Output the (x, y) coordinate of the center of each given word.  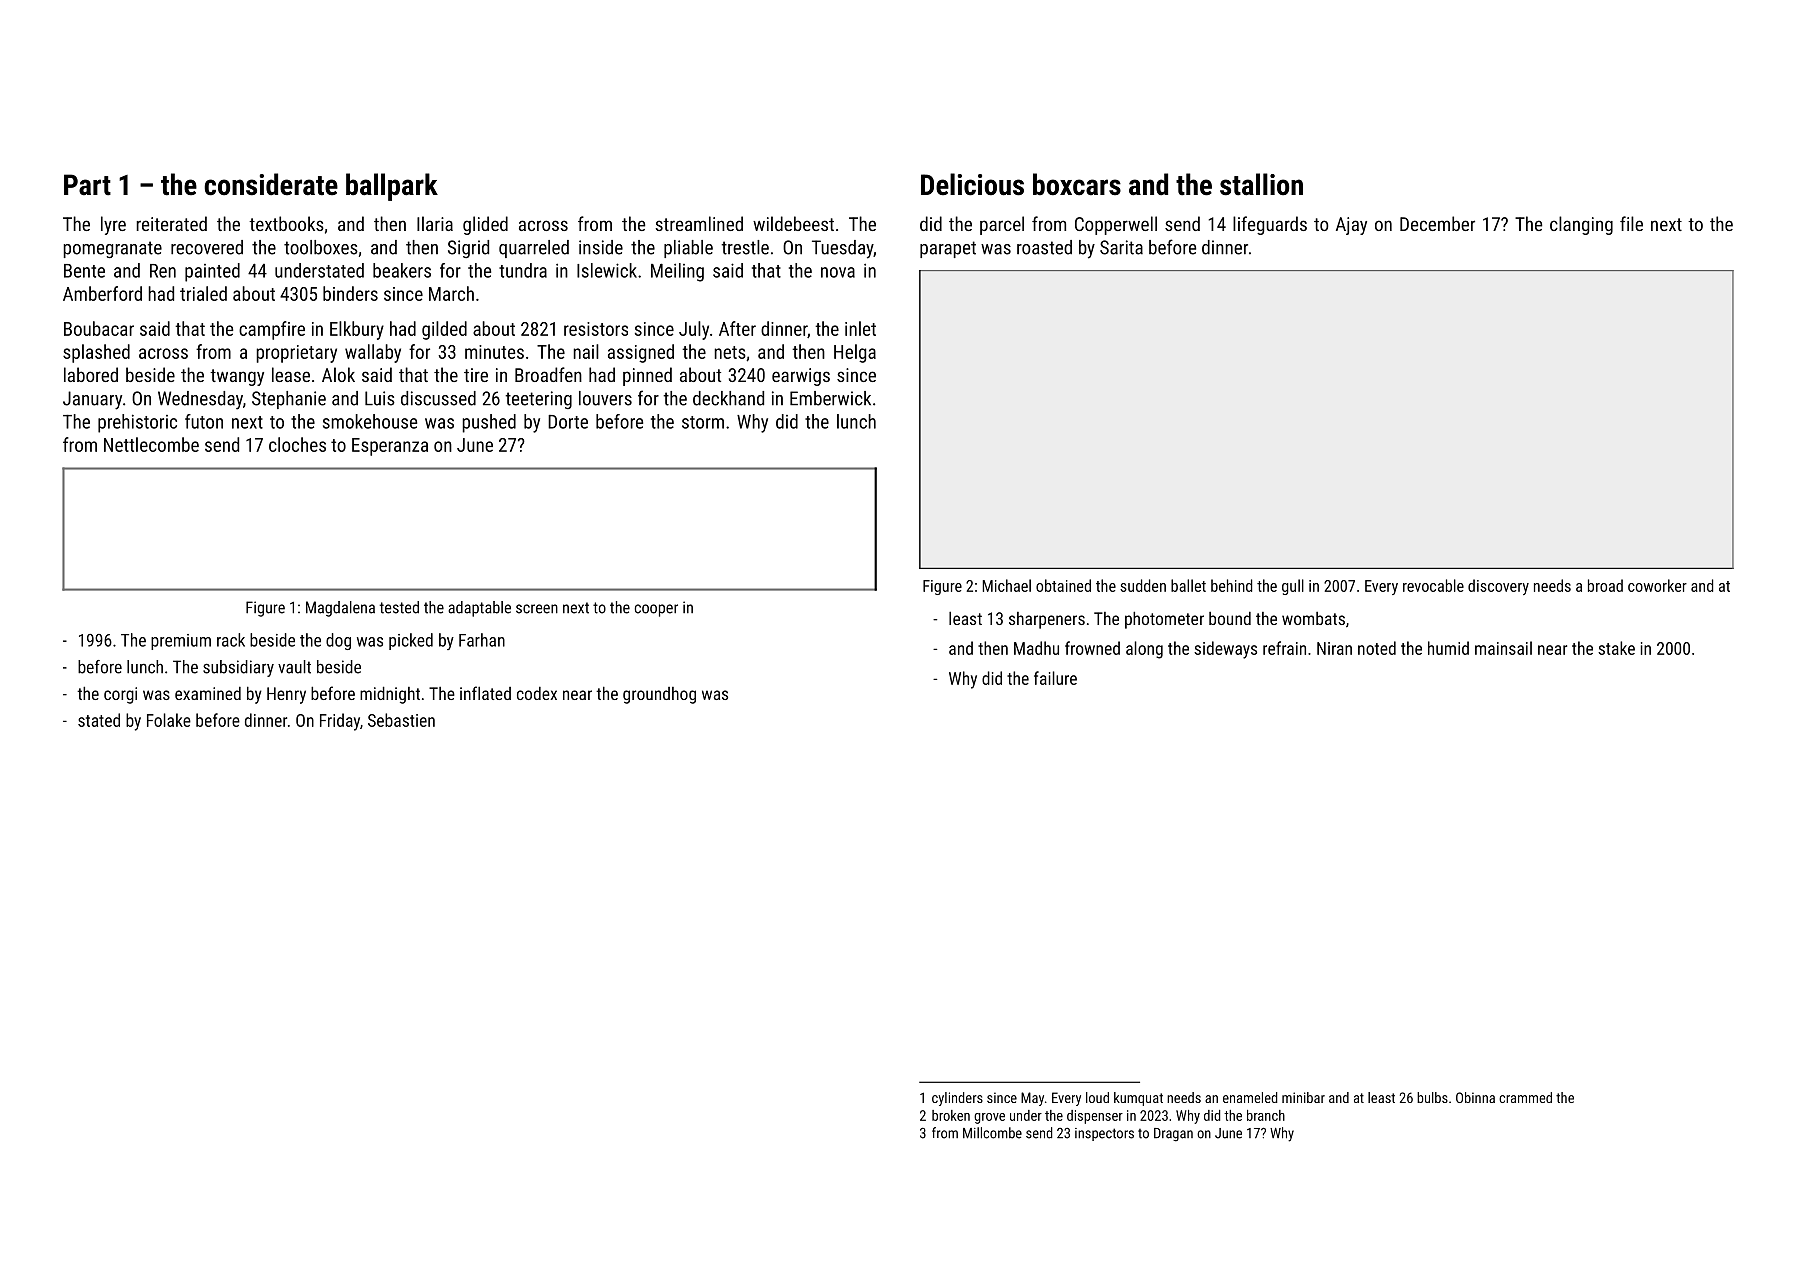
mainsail (1503, 648)
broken (951, 1115)
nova (838, 272)
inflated (485, 693)
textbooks (286, 223)
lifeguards (1270, 225)
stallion (1261, 184)
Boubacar (99, 328)
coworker (1657, 585)
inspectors (1104, 1134)
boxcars (1077, 184)
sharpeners (1047, 620)
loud (1097, 1097)
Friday (340, 722)
